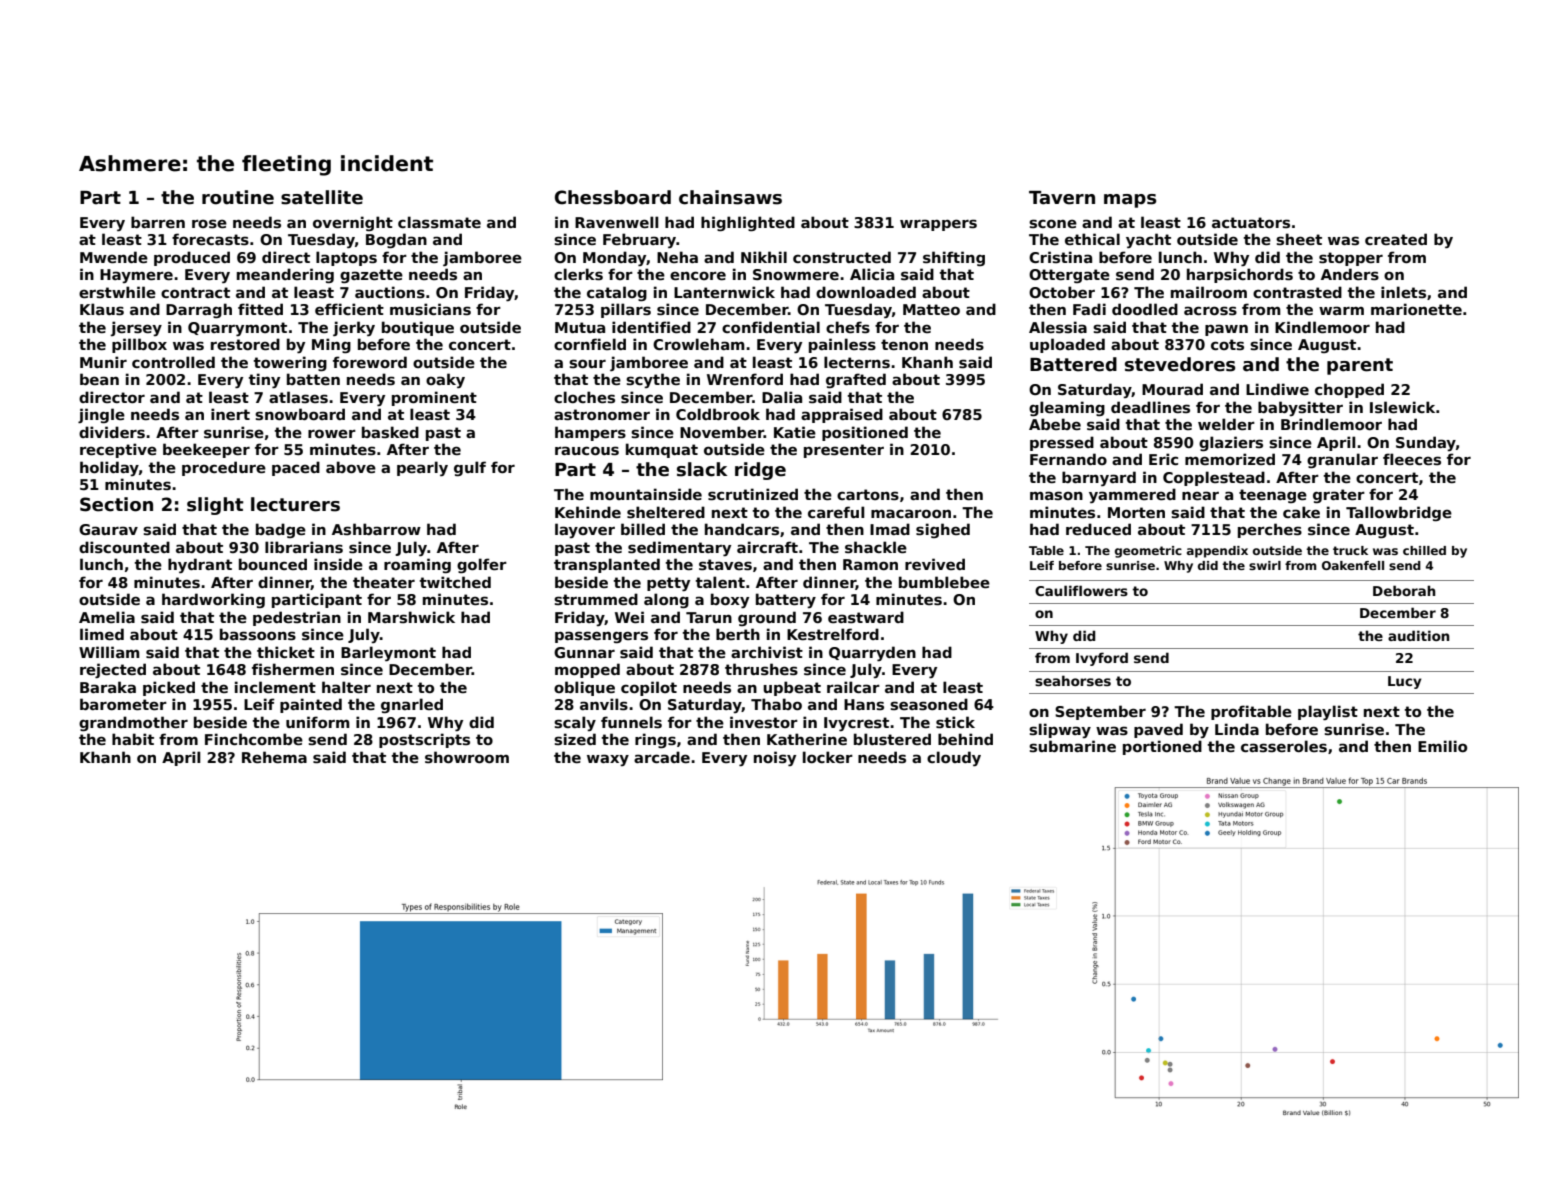 This image has width=1553, height=1200. What do you see at coordinates (938, 225) in the image?
I see `wrappers` at bounding box center [938, 225].
